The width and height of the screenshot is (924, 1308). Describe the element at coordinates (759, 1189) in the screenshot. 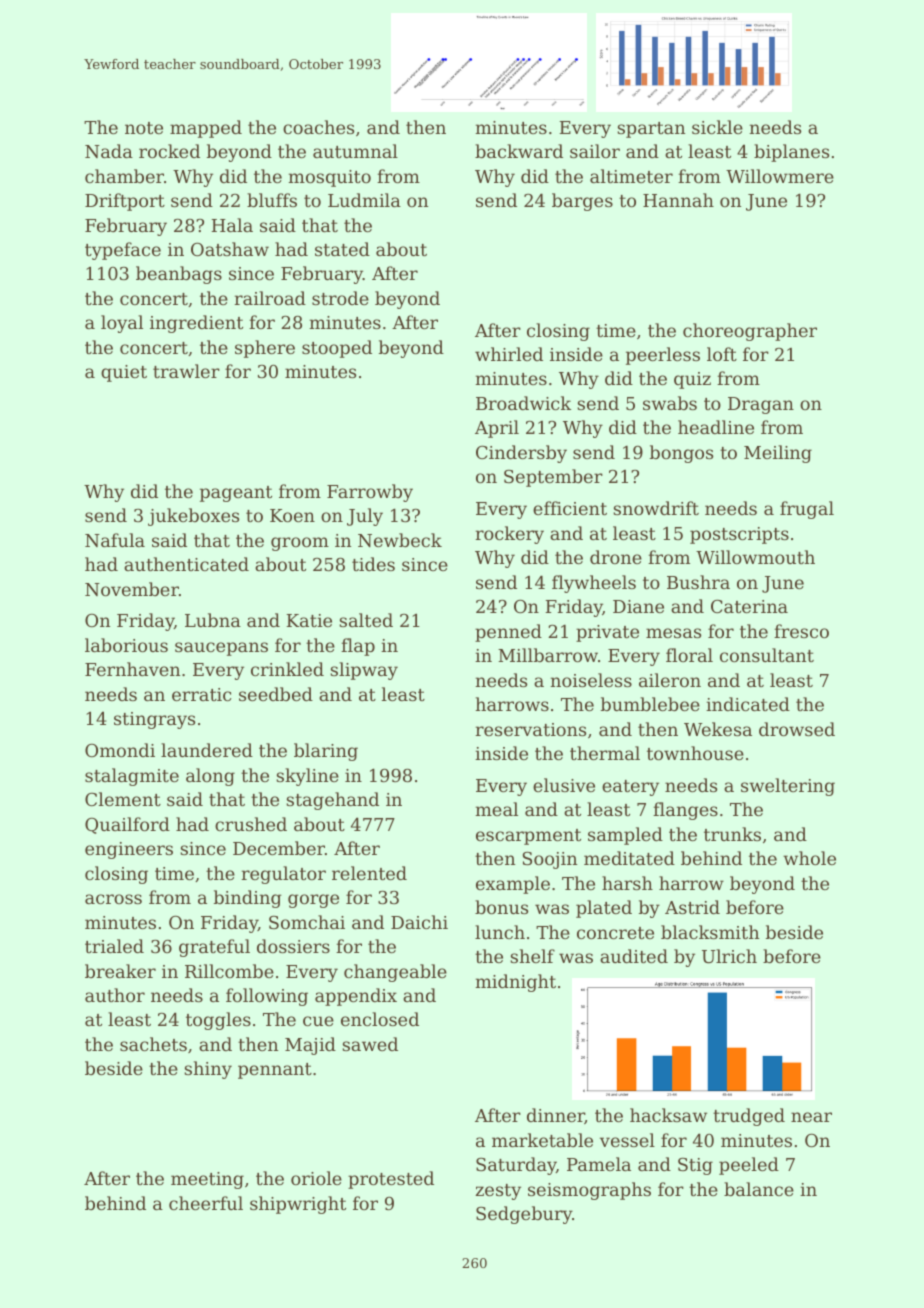

I see `balance` at that location.
